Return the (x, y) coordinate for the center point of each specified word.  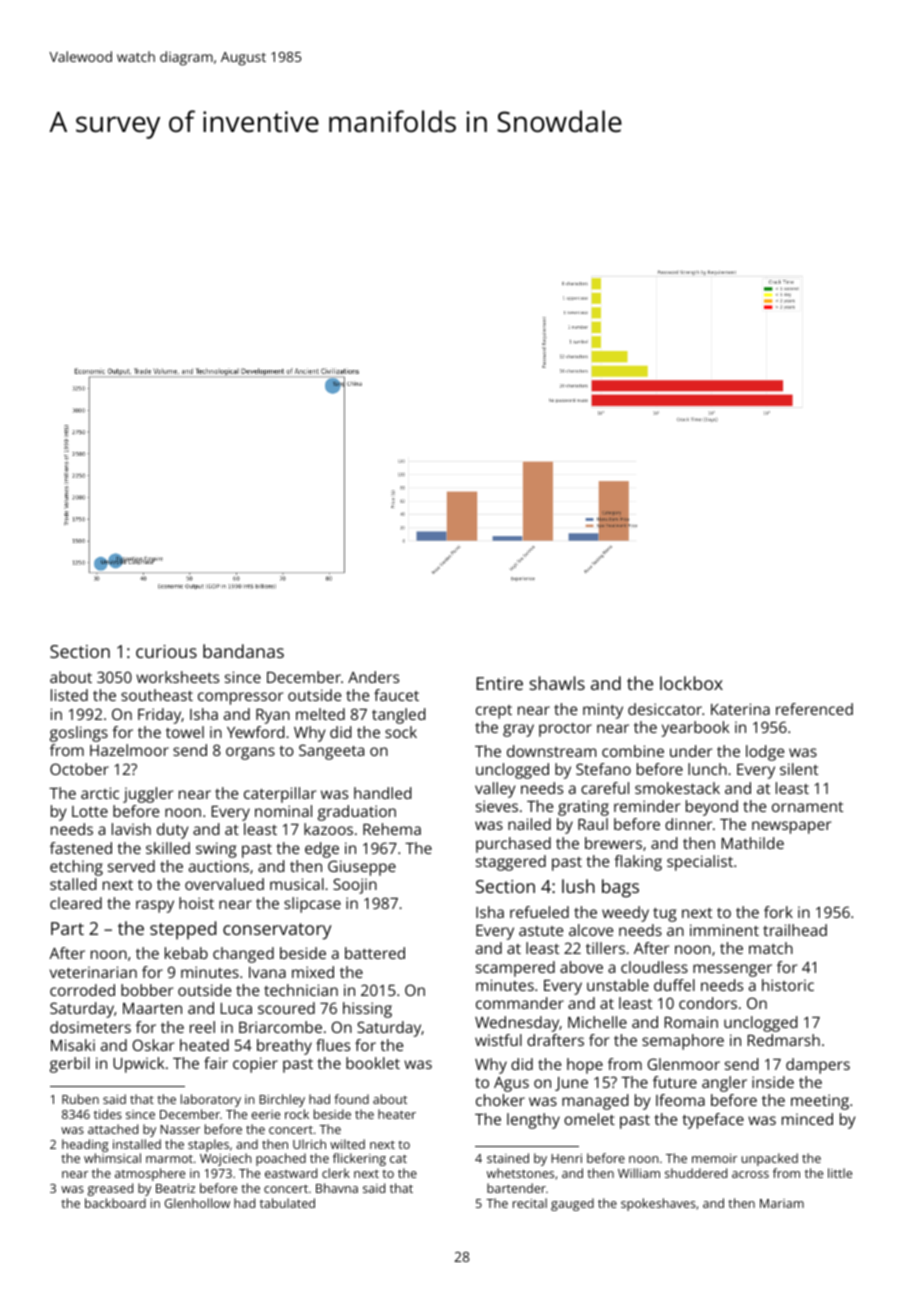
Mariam (782, 1203)
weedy (625, 914)
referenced (814, 709)
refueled (539, 912)
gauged (572, 1204)
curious (166, 651)
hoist (196, 903)
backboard (115, 1203)
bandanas (243, 651)
